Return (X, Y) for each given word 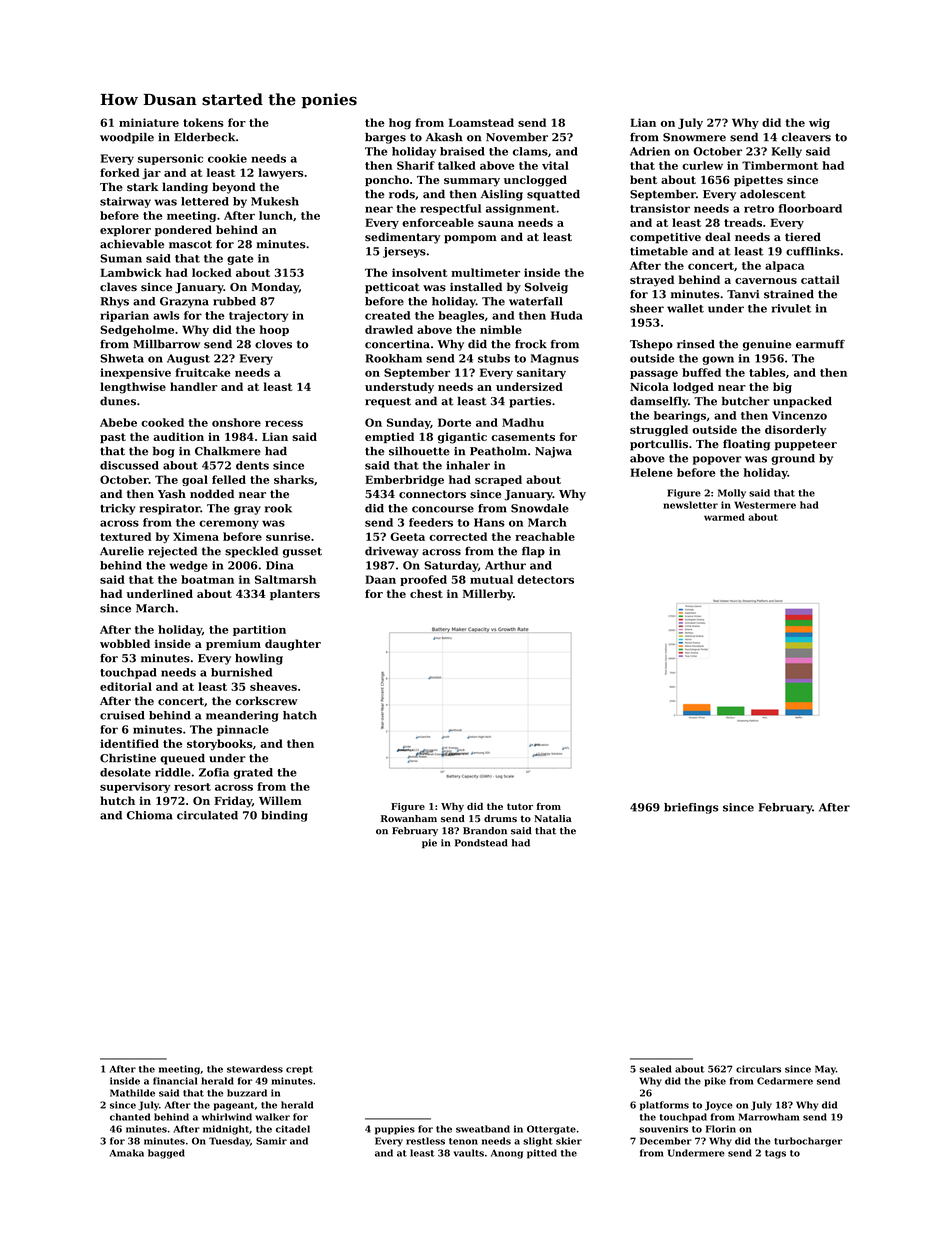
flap (533, 552)
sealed (655, 1069)
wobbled (125, 643)
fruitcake (203, 372)
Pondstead (481, 843)
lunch (276, 215)
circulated (207, 815)
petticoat (392, 288)
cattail (820, 279)
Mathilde (132, 1093)
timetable (659, 251)
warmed (724, 517)
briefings (691, 808)
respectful (450, 209)
